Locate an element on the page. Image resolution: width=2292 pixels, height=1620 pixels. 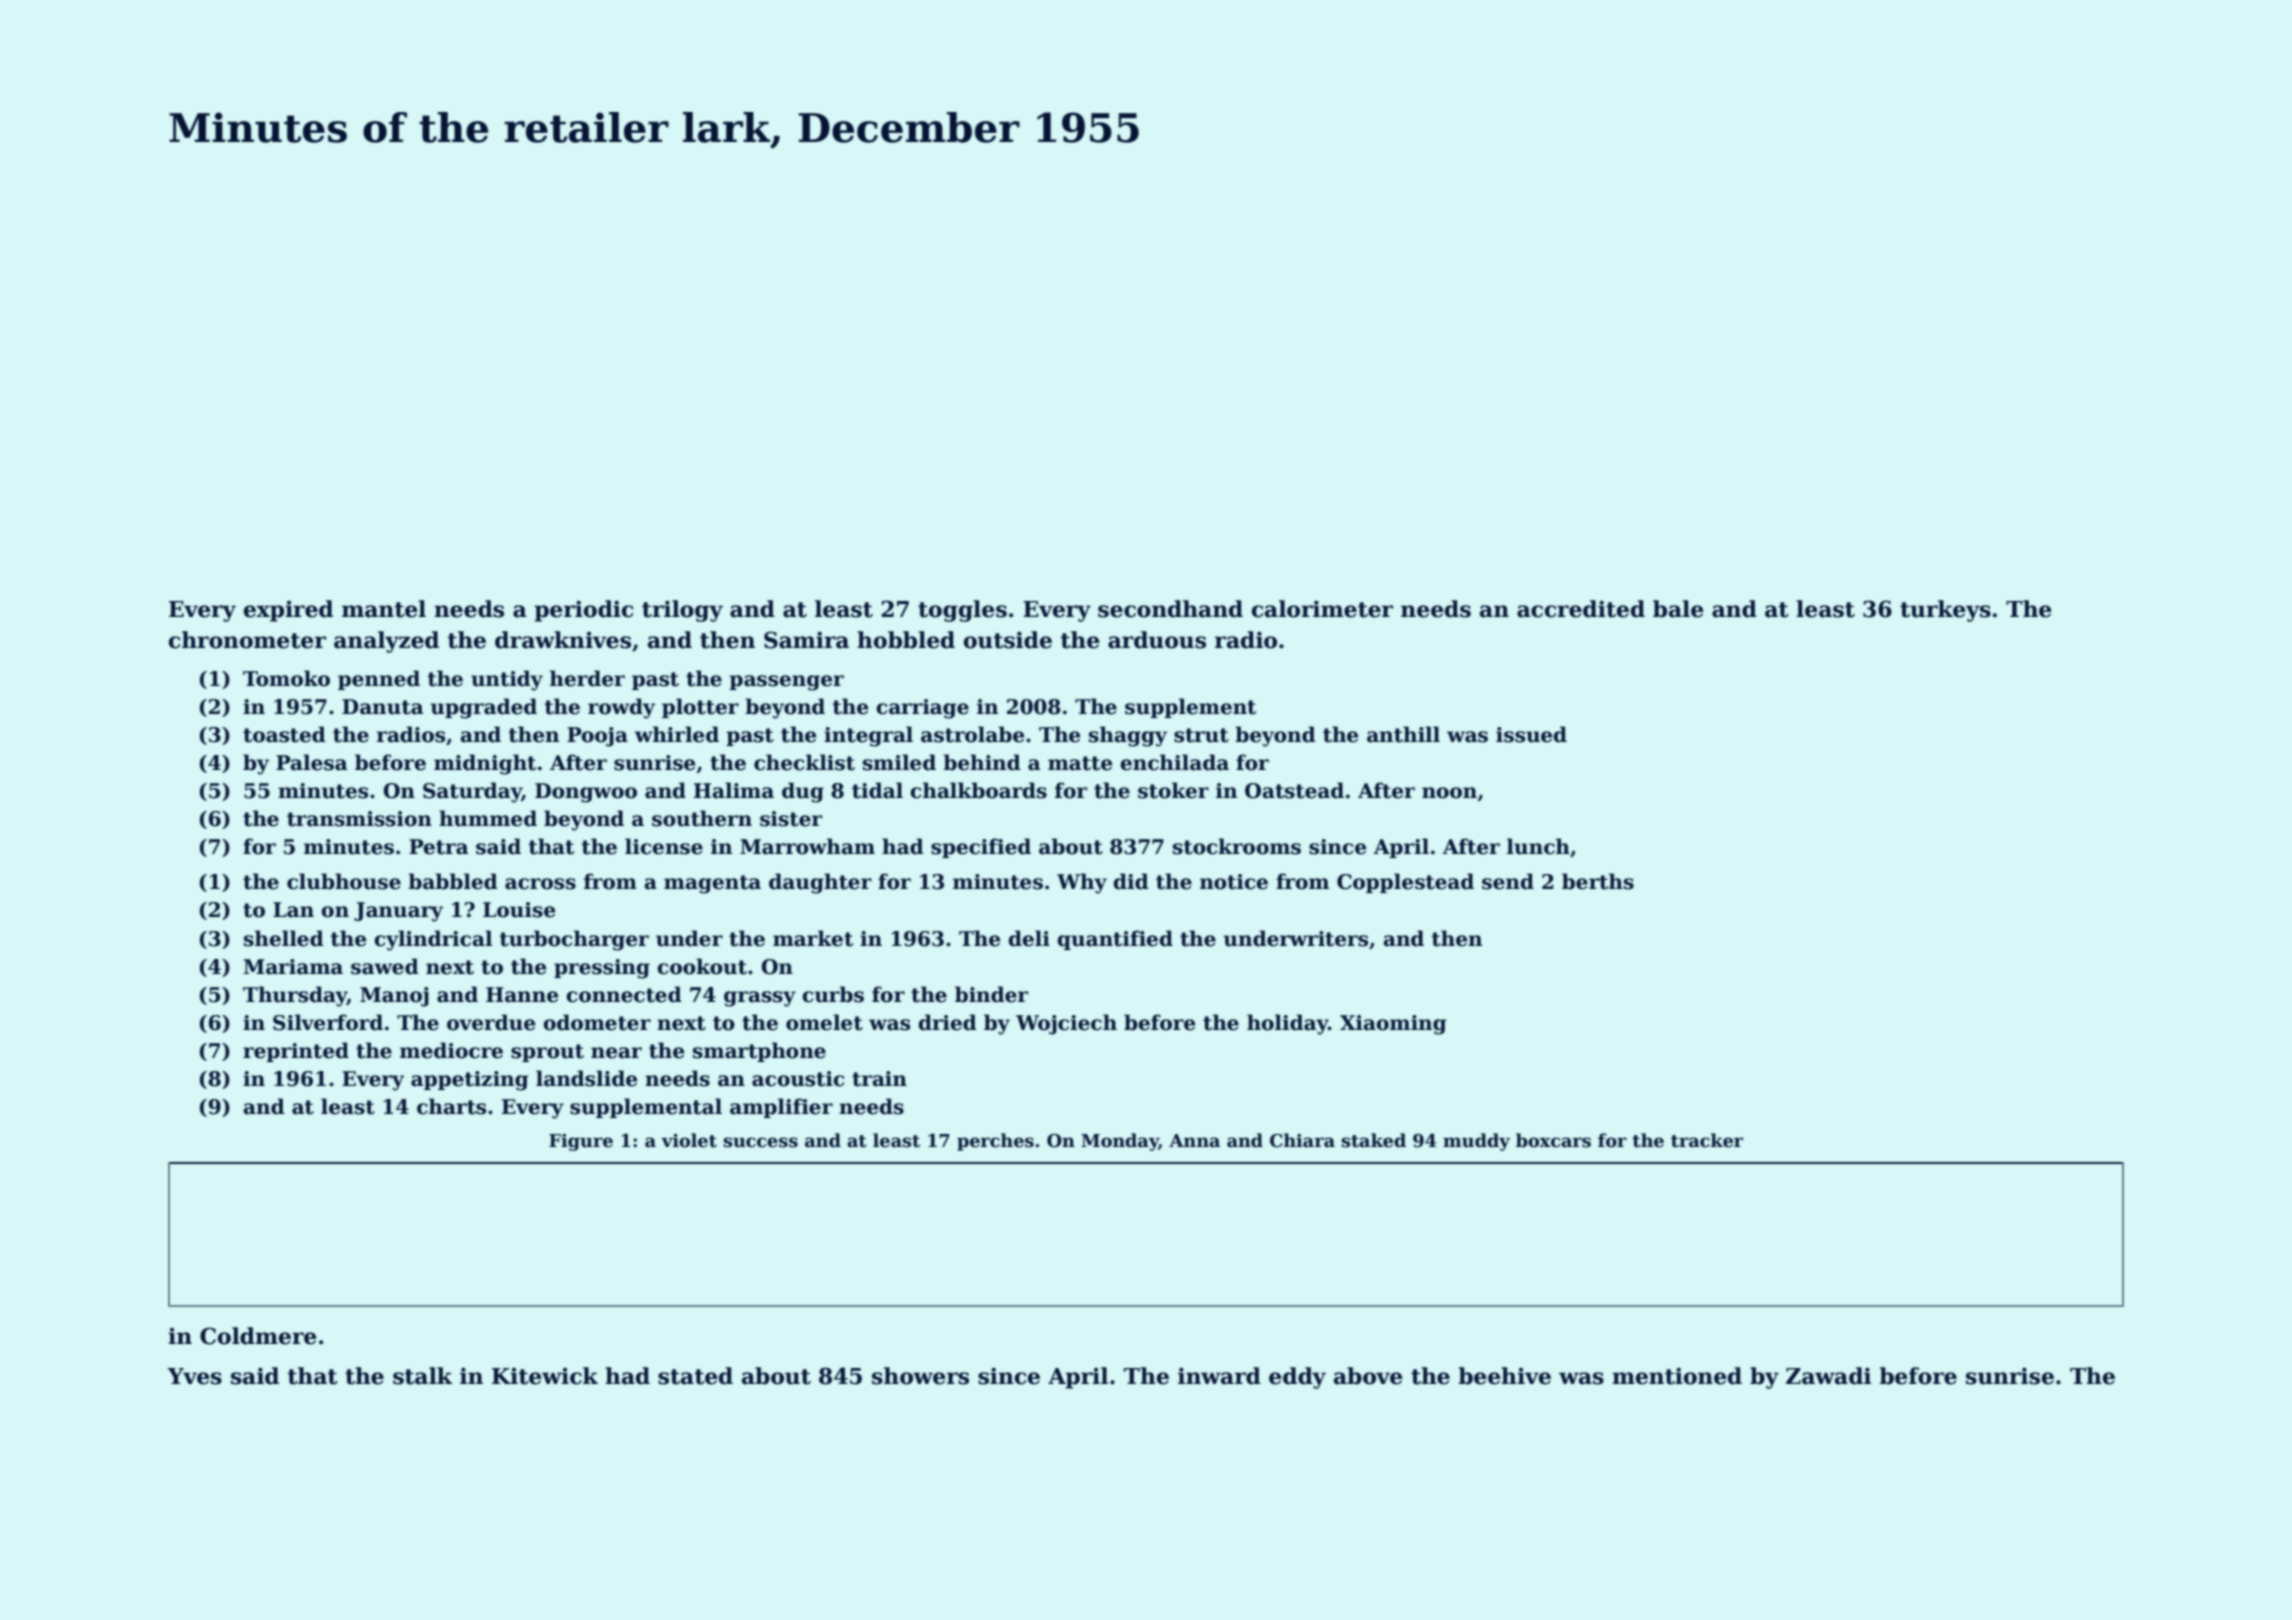
tracker is located at coordinates (1707, 1140).
